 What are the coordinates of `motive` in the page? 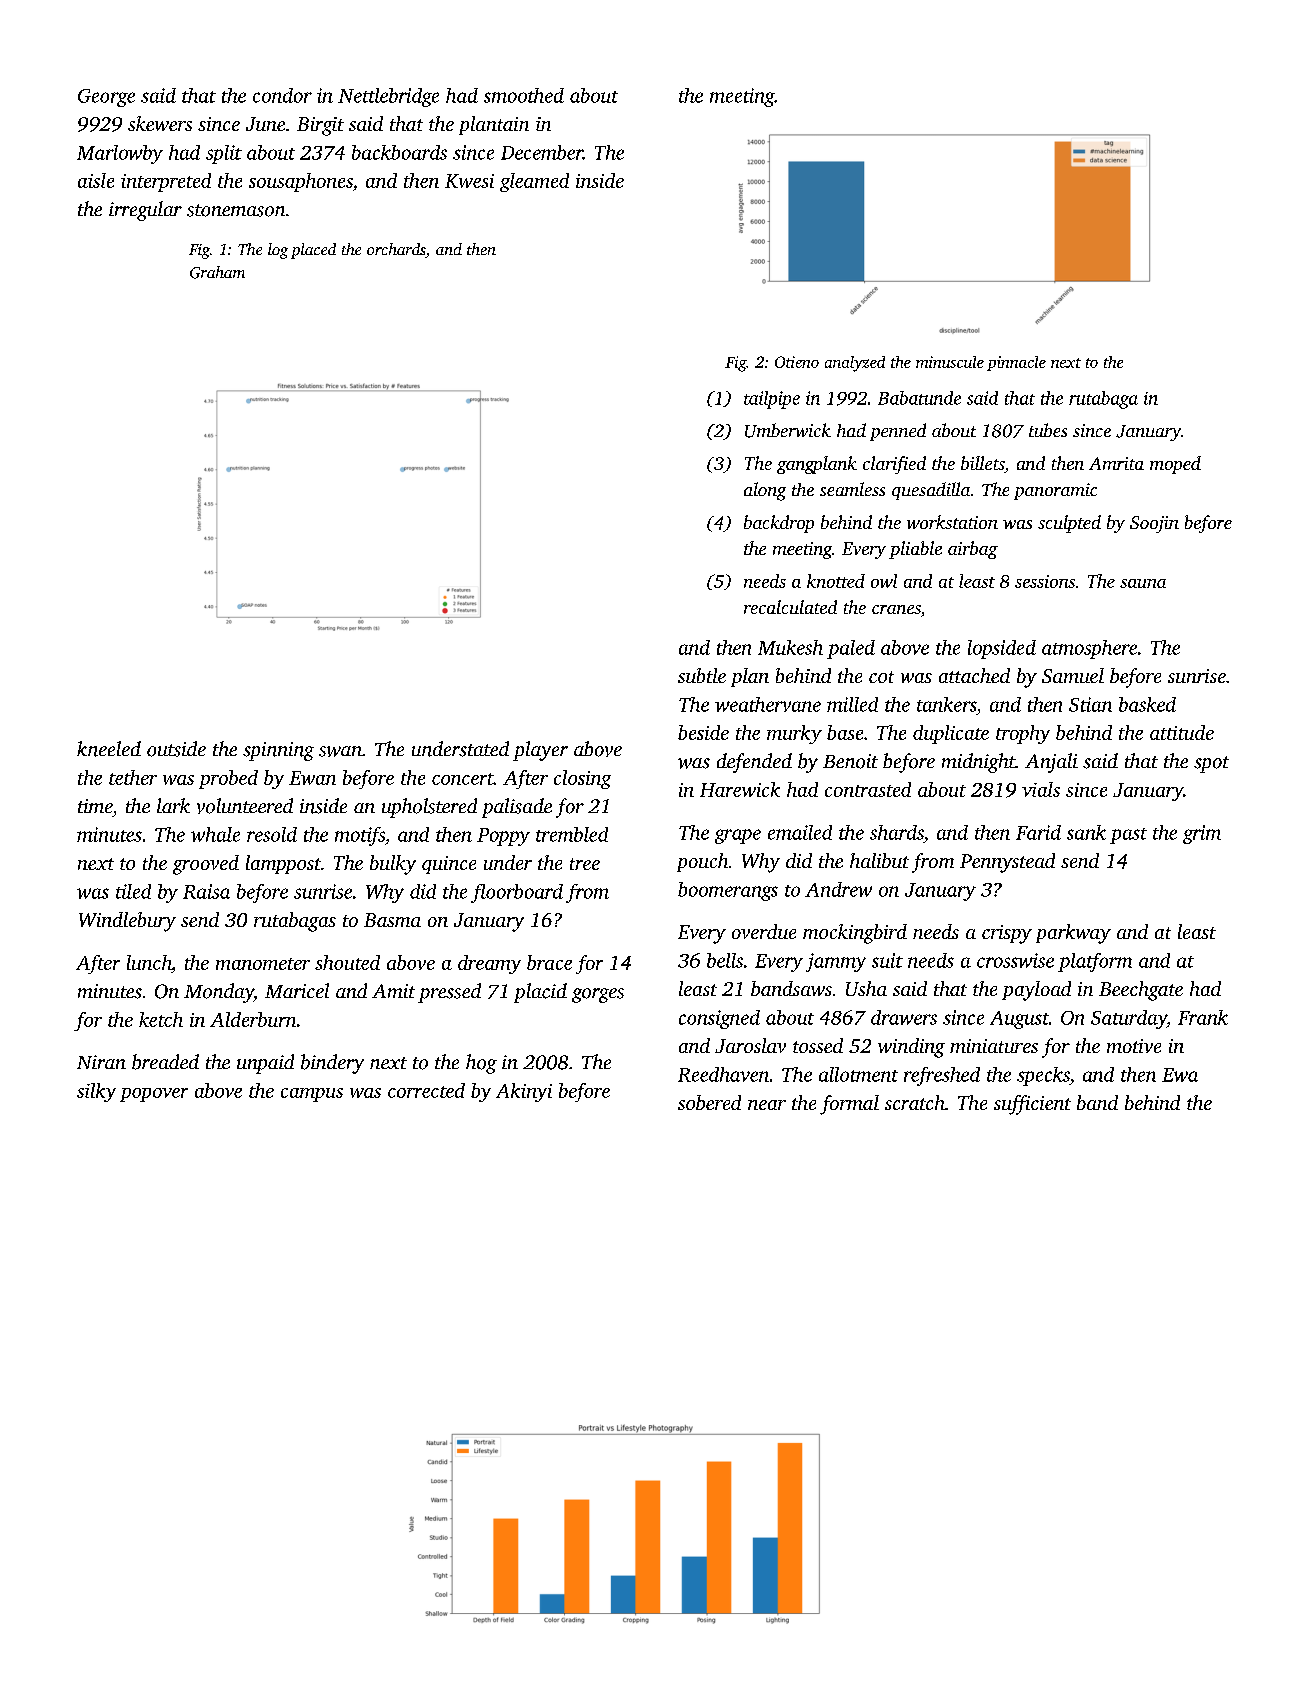 It's located at (1134, 1046).
